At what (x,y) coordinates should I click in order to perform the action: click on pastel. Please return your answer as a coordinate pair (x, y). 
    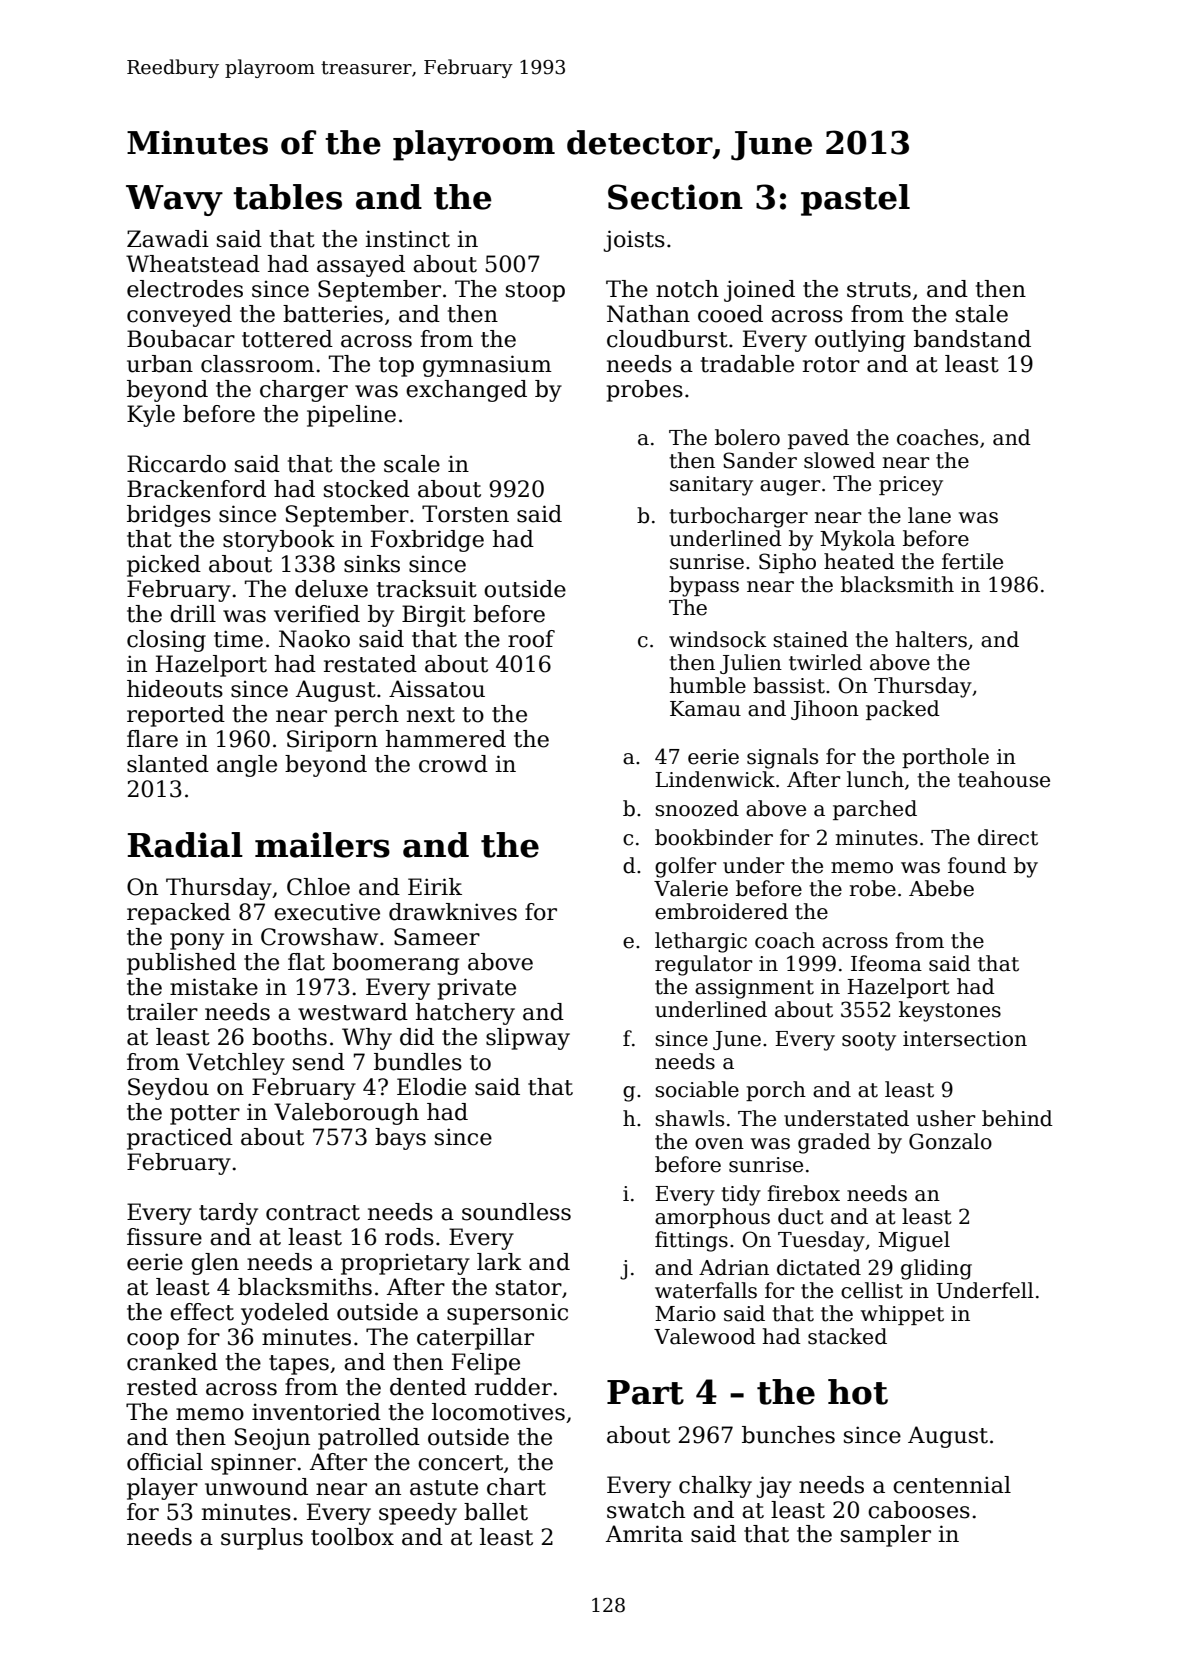
    Looking at the image, I should click on (855, 200).
